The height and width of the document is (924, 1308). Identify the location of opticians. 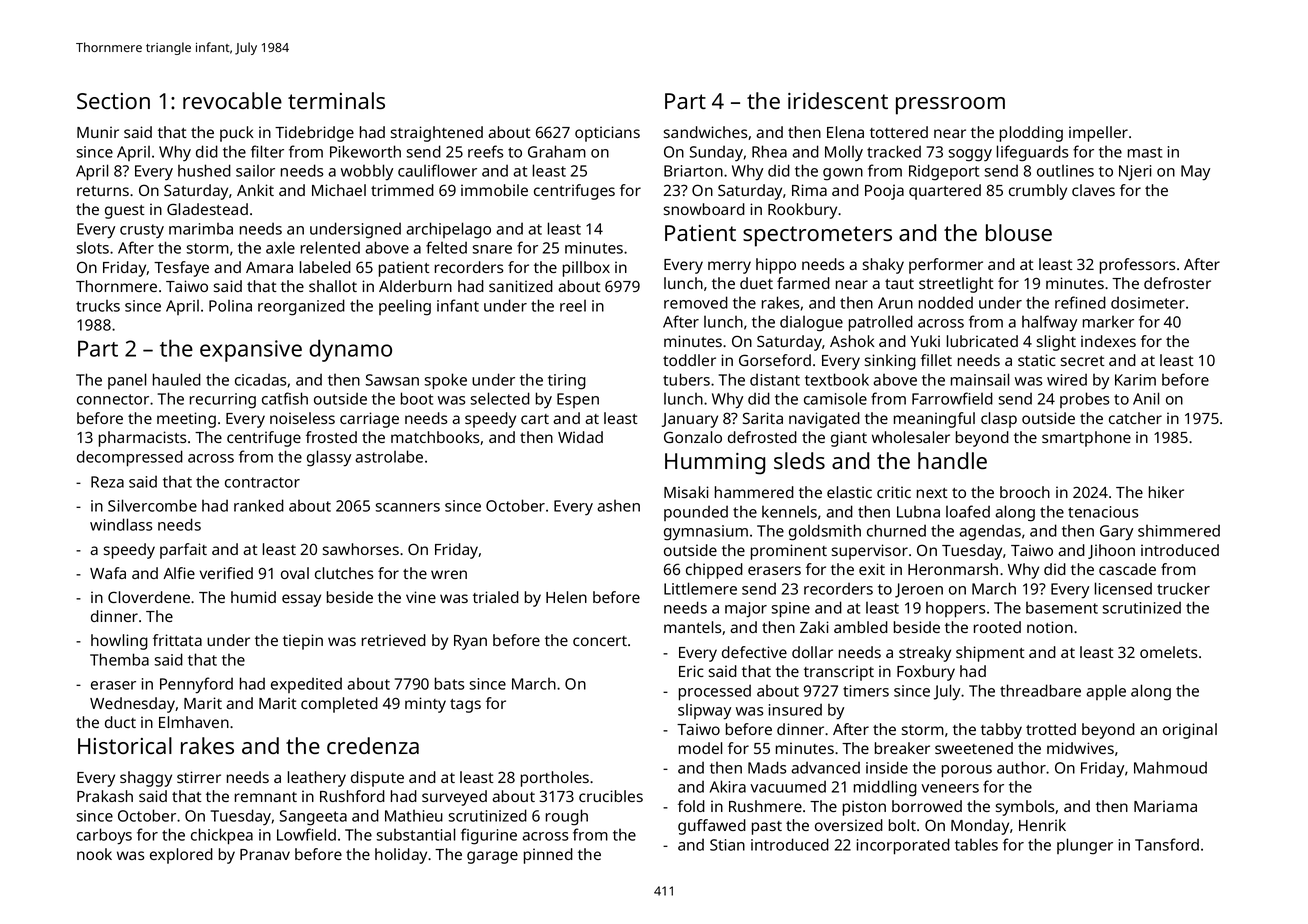
(607, 134).
